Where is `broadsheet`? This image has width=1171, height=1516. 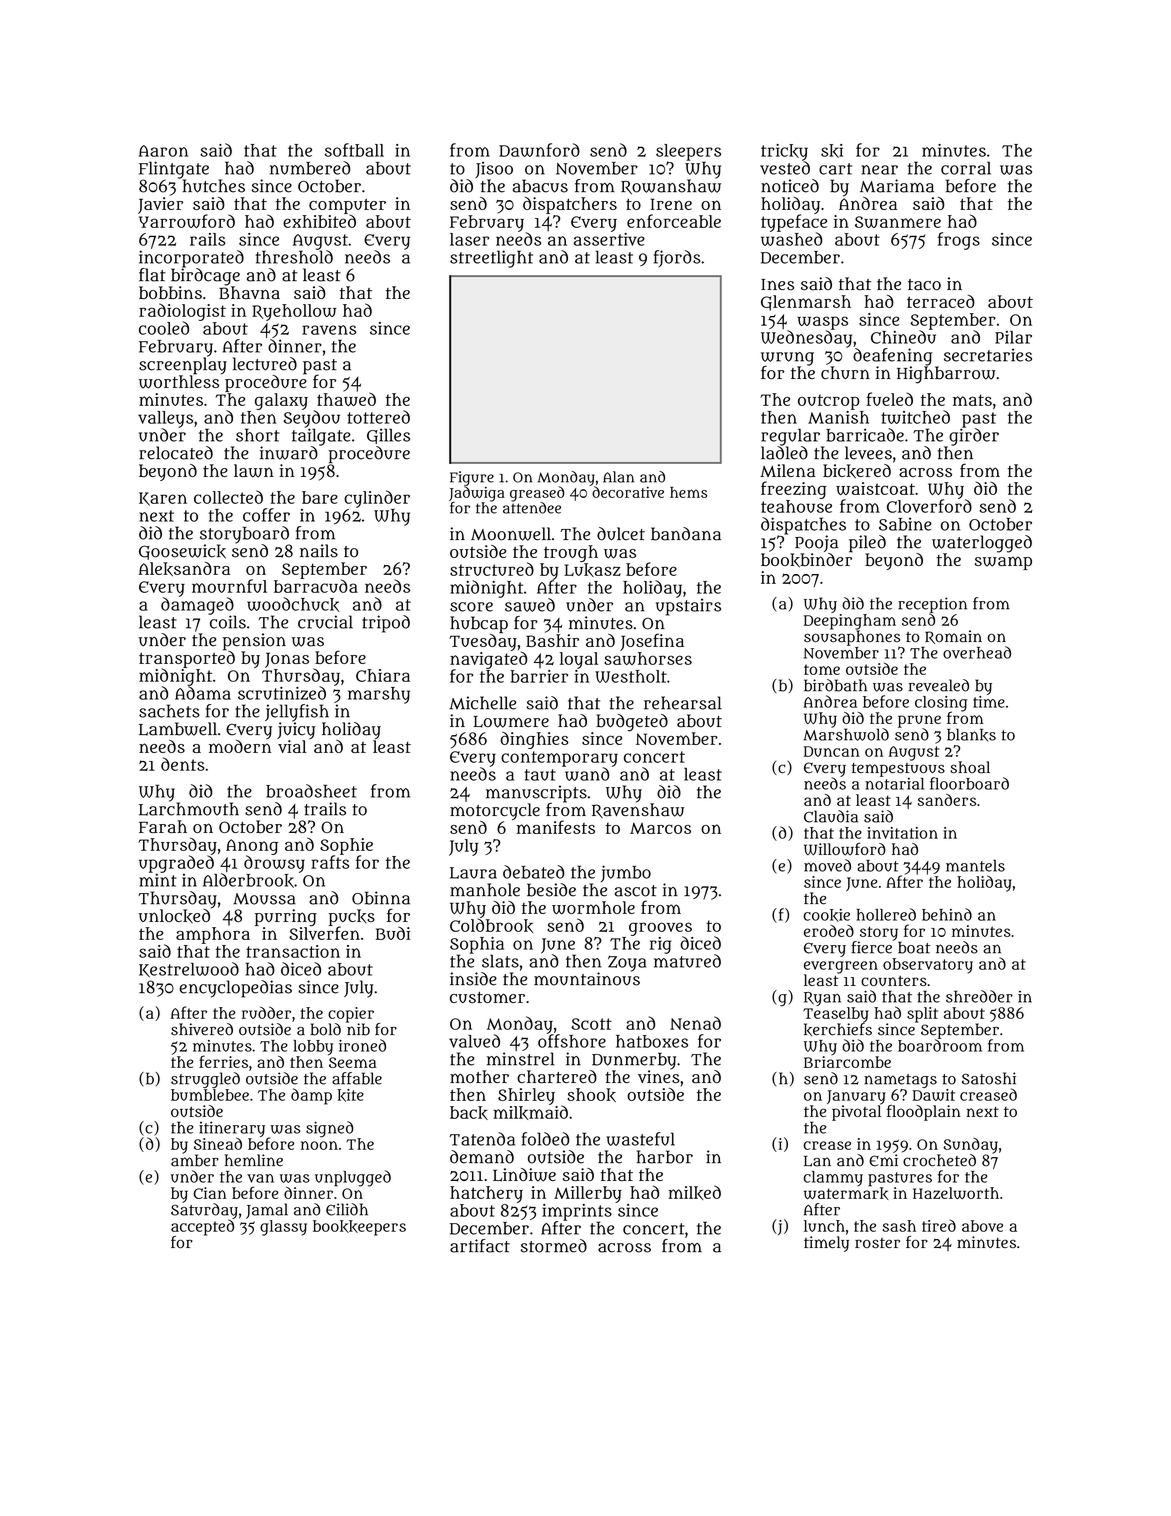 broadsheet is located at coordinates (311, 791).
